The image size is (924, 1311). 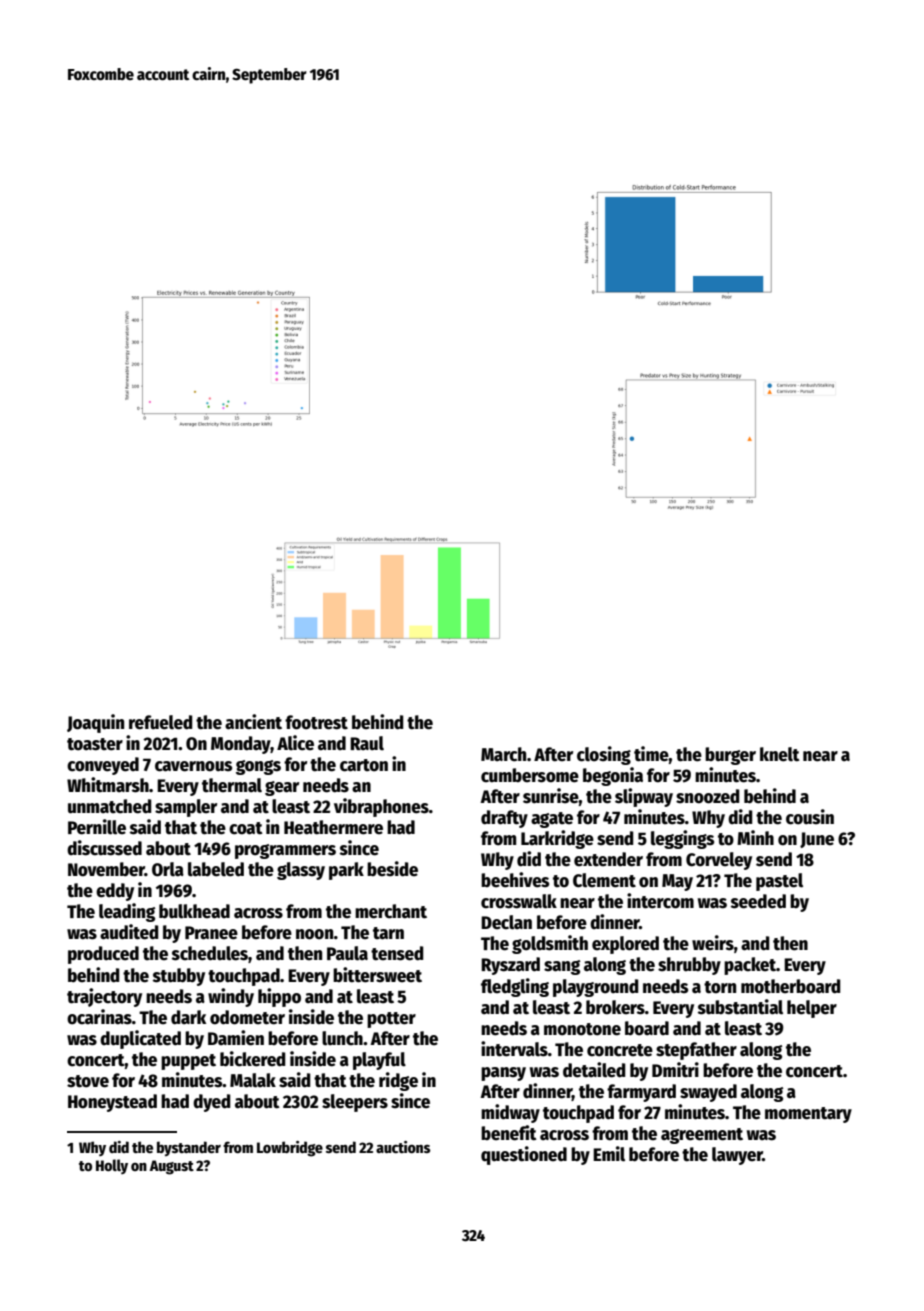 I want to click on burger, so click(x=730, y=756).
